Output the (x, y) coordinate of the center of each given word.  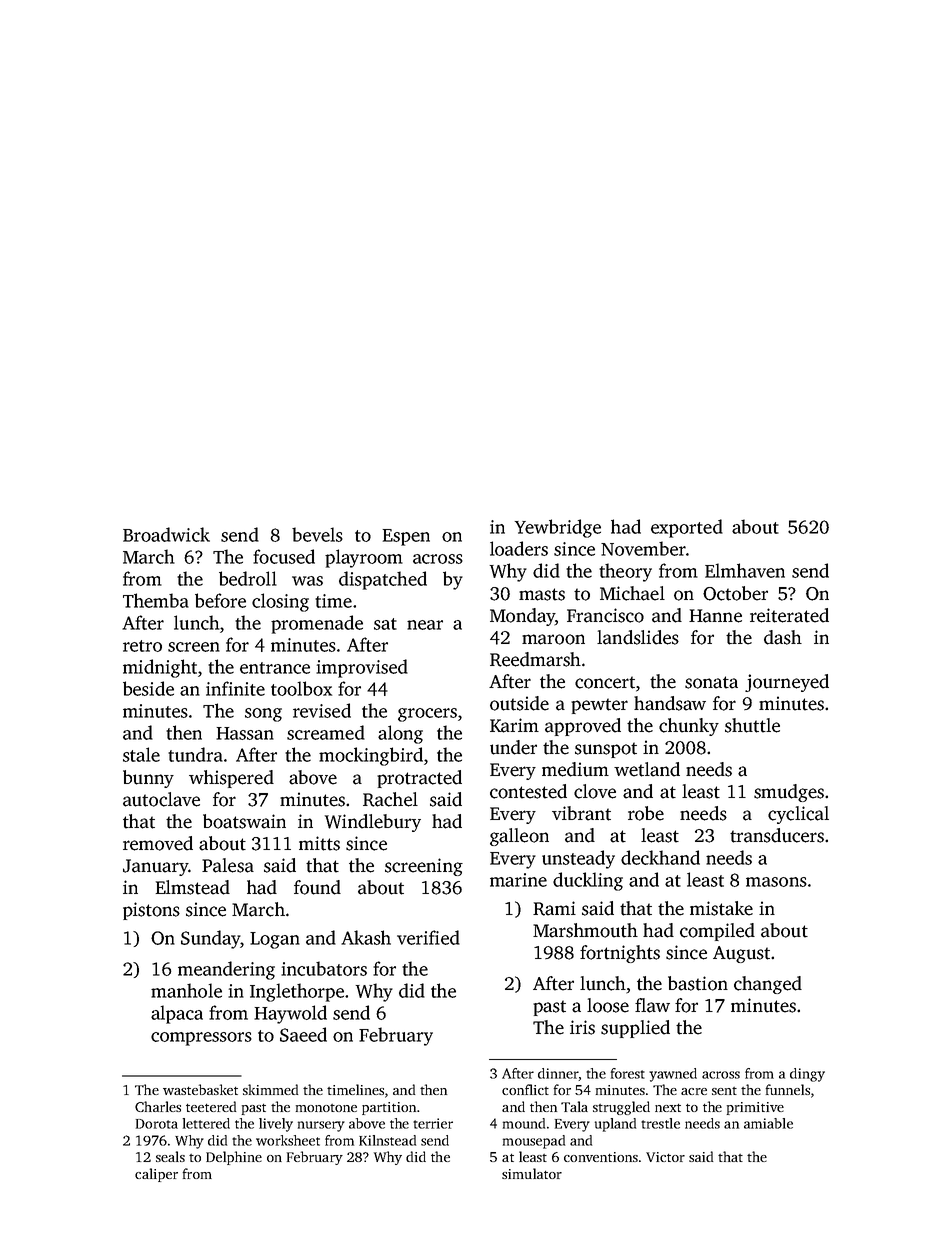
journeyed (787, 683)
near (425, 625)
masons (776, 882)
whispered (231, 779)
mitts (319, 843)
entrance (275, 668)
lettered (206, 1123)
